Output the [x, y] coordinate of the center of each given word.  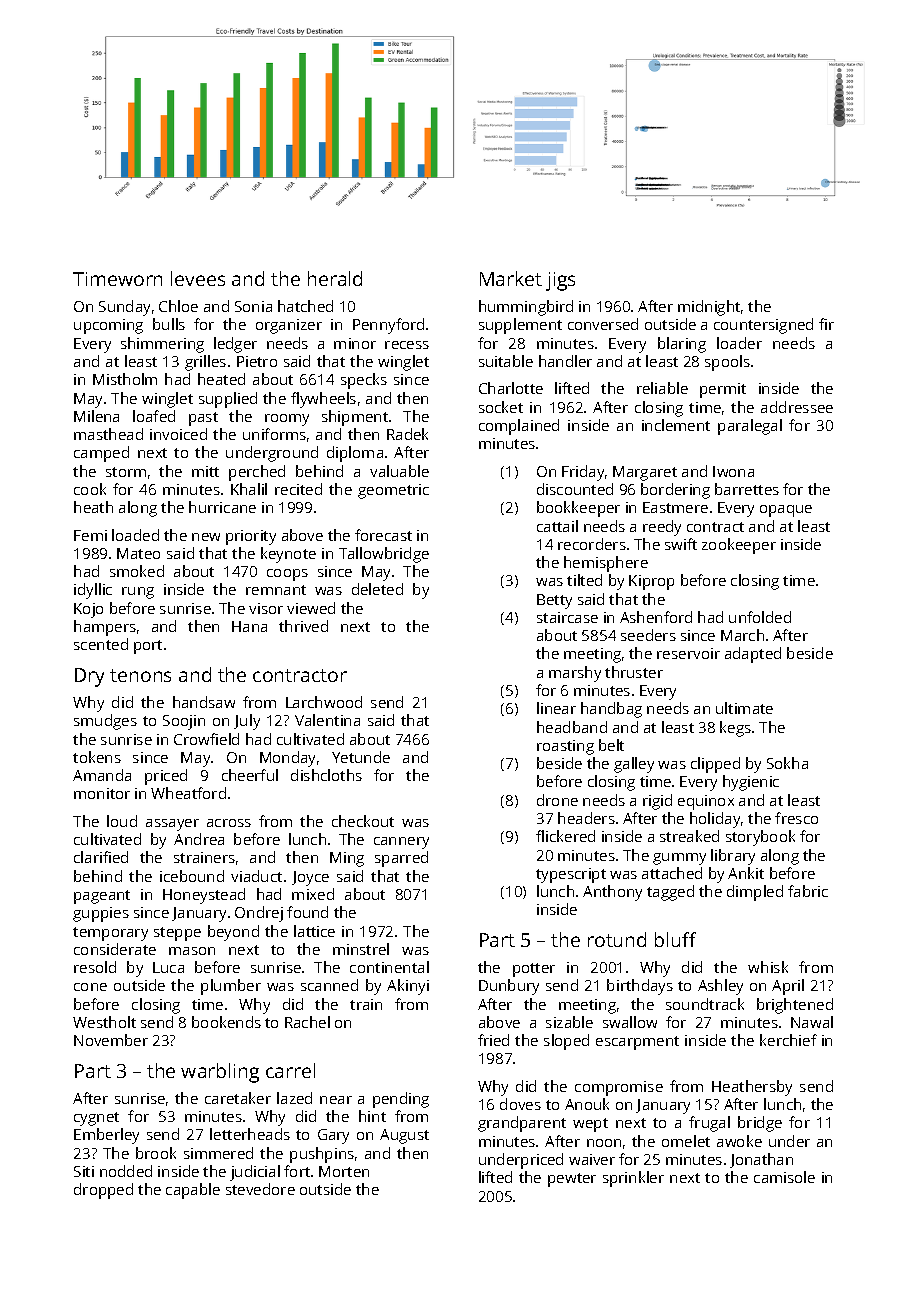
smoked [137, 571]
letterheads [250, 1134]
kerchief [788, 1040]
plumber [231, 987]
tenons [140, 675]
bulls [169, 324]
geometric [393, 491]
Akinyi [408, 987]
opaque [786, 511]
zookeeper [739, 546]
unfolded [760, 617]
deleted [377, 589]
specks [364, 381]
